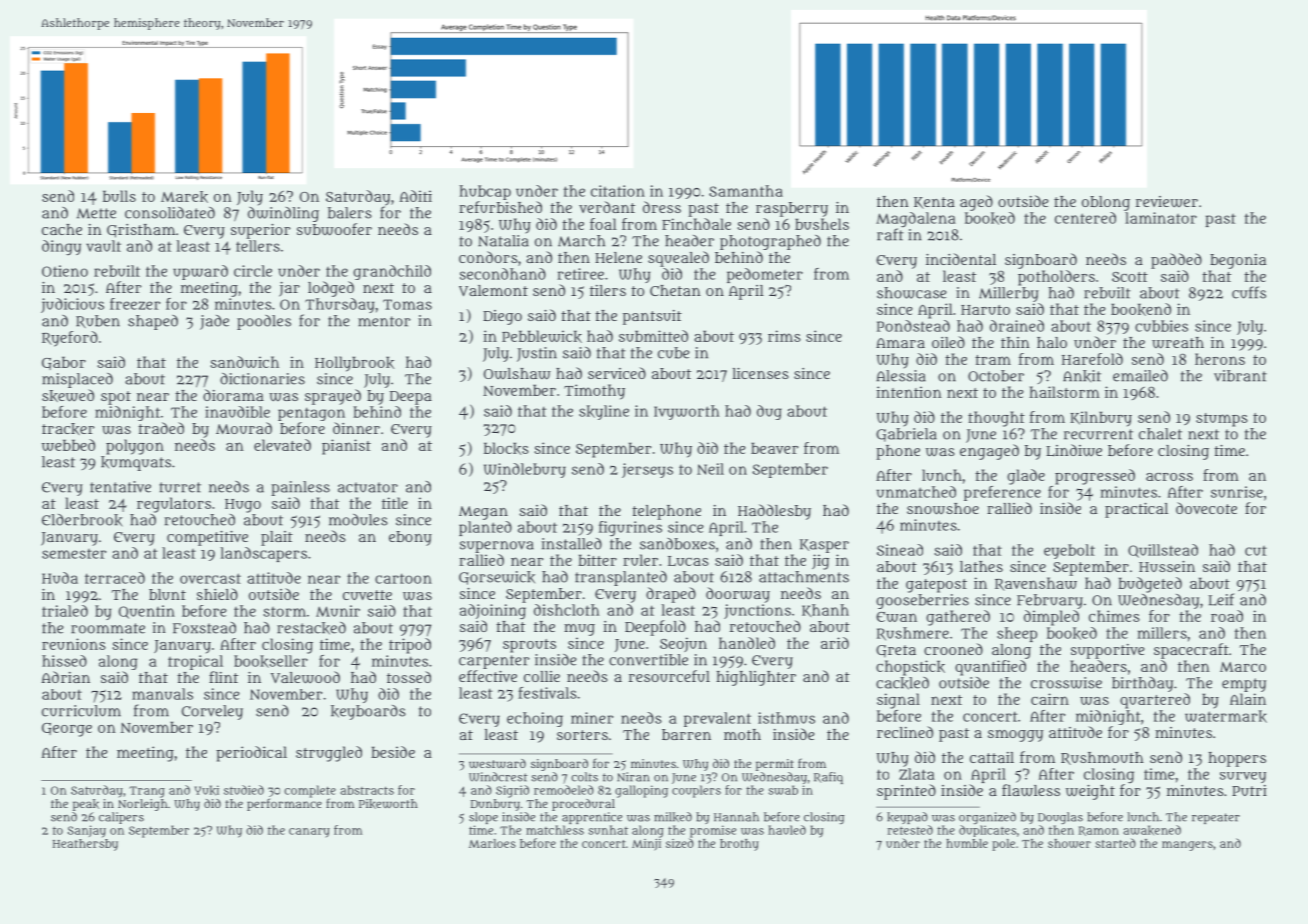 The image size is (1308, 924). I want to click on pole, so click(1003, 845).
